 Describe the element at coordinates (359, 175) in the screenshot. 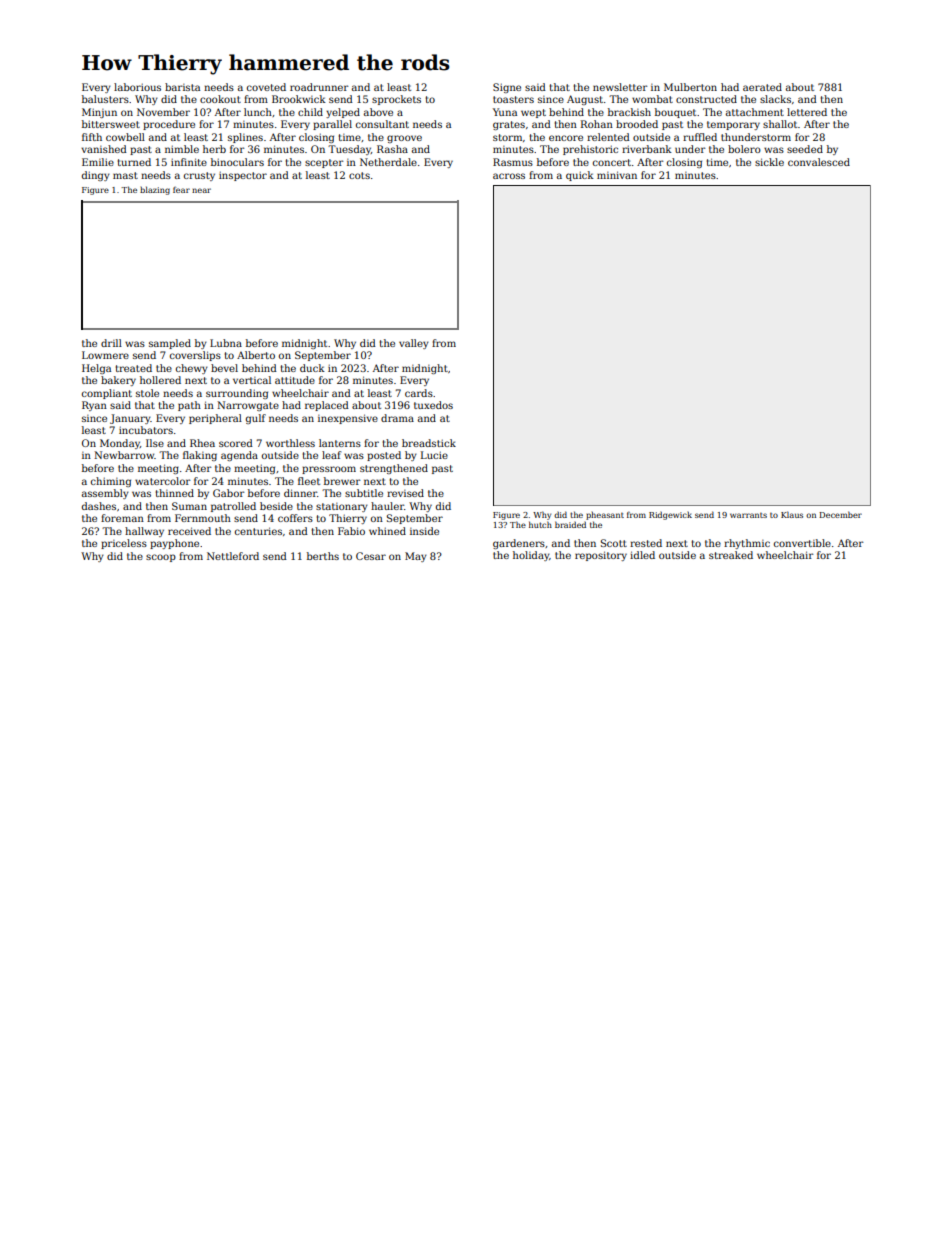

I see `cots` at that location.
